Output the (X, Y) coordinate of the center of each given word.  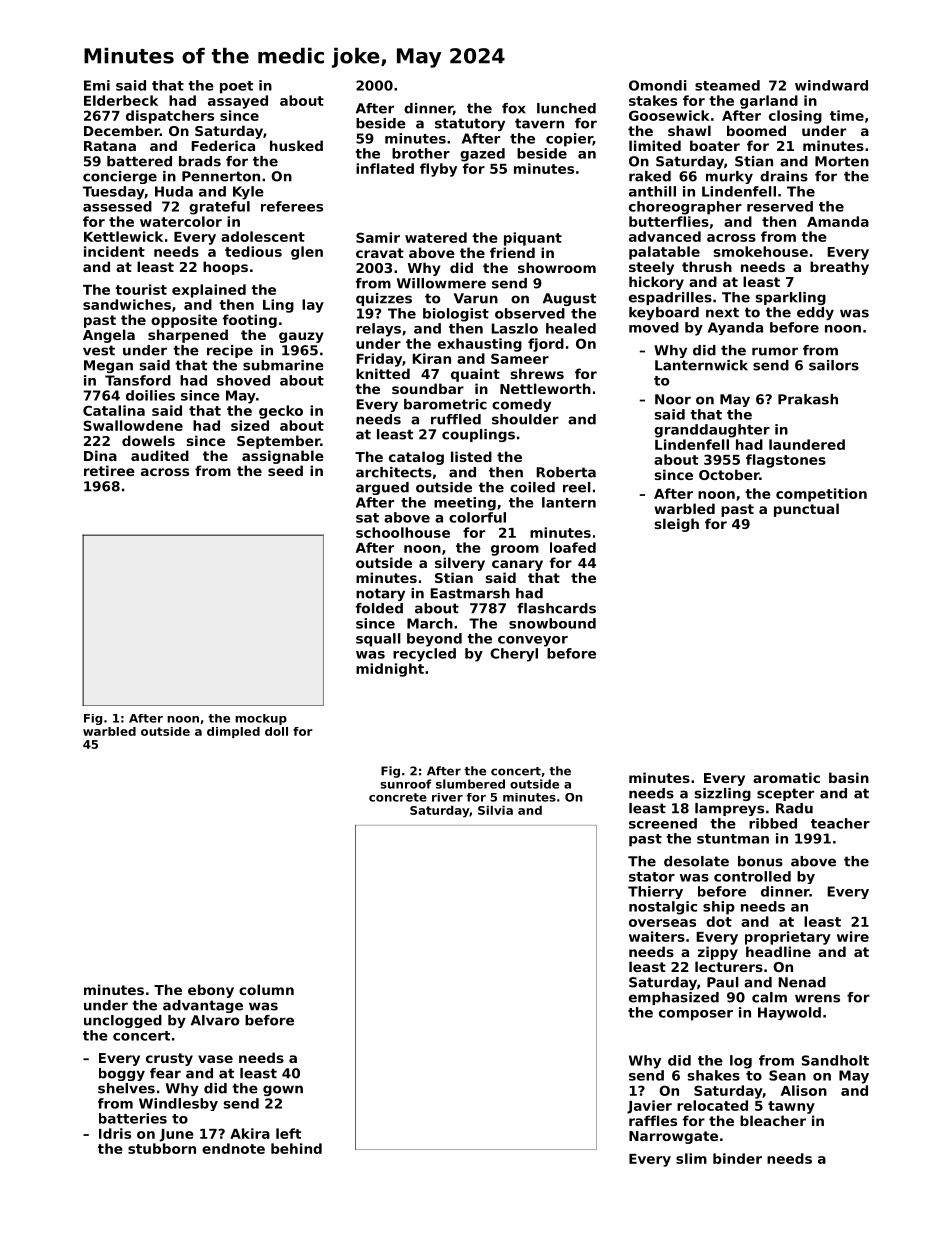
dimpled (233, 732)
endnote (233, 1148)
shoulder (525, 419)
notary (380, 594)
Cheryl (514, 655)
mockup (261, 719)
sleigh (677, 525)
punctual (806, 510)
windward (831, 85)
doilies (150, 395)
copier (569, 140)
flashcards (556, 608)
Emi (97, 85)
